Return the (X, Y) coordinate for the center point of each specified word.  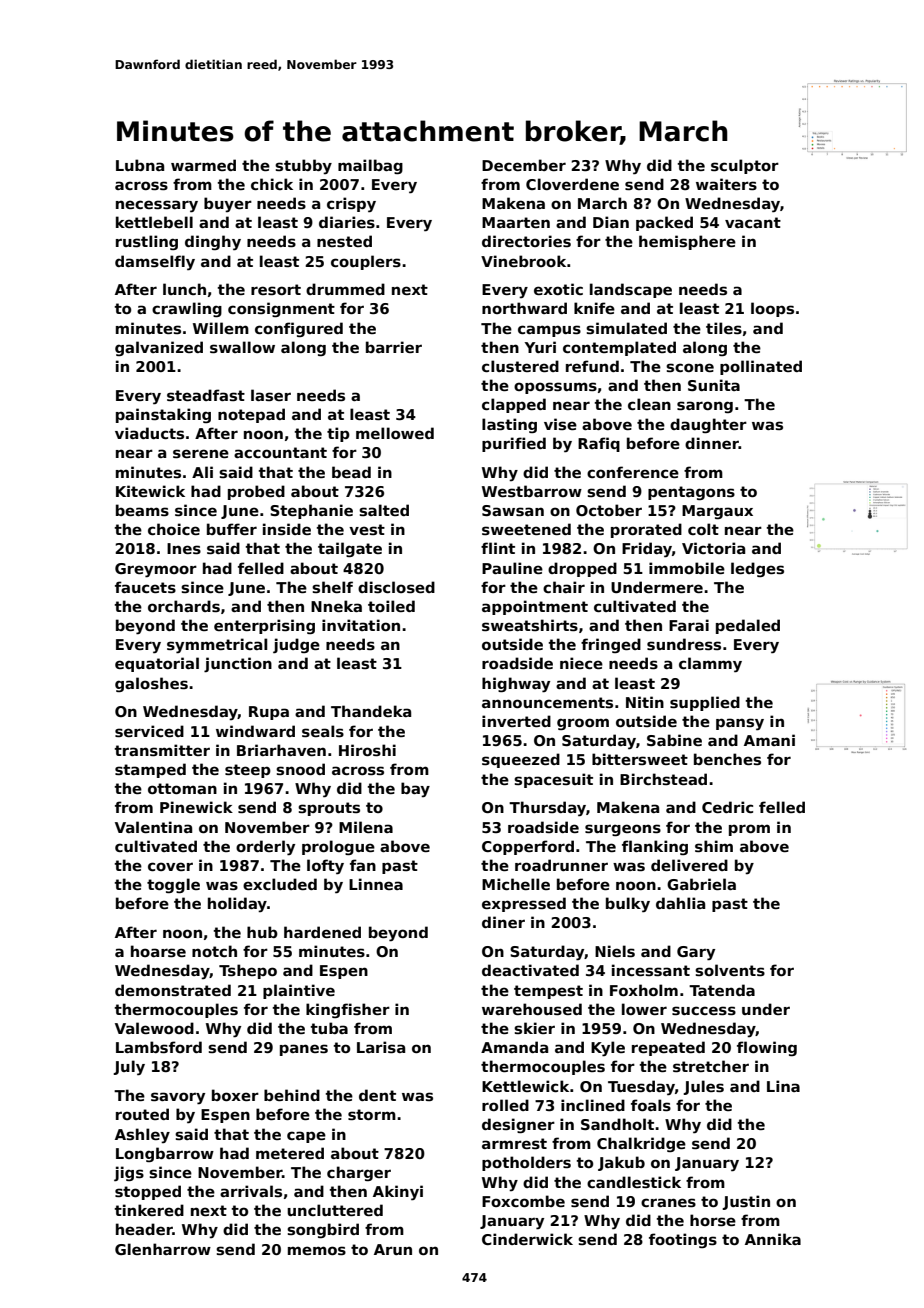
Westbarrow (532, 491)
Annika (773, 1239)
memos (317, 1251)
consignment (281, 309)
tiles (724, 328)
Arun (393, 1249)
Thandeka (371, 711)
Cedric (727, 807)
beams (142, 510)
